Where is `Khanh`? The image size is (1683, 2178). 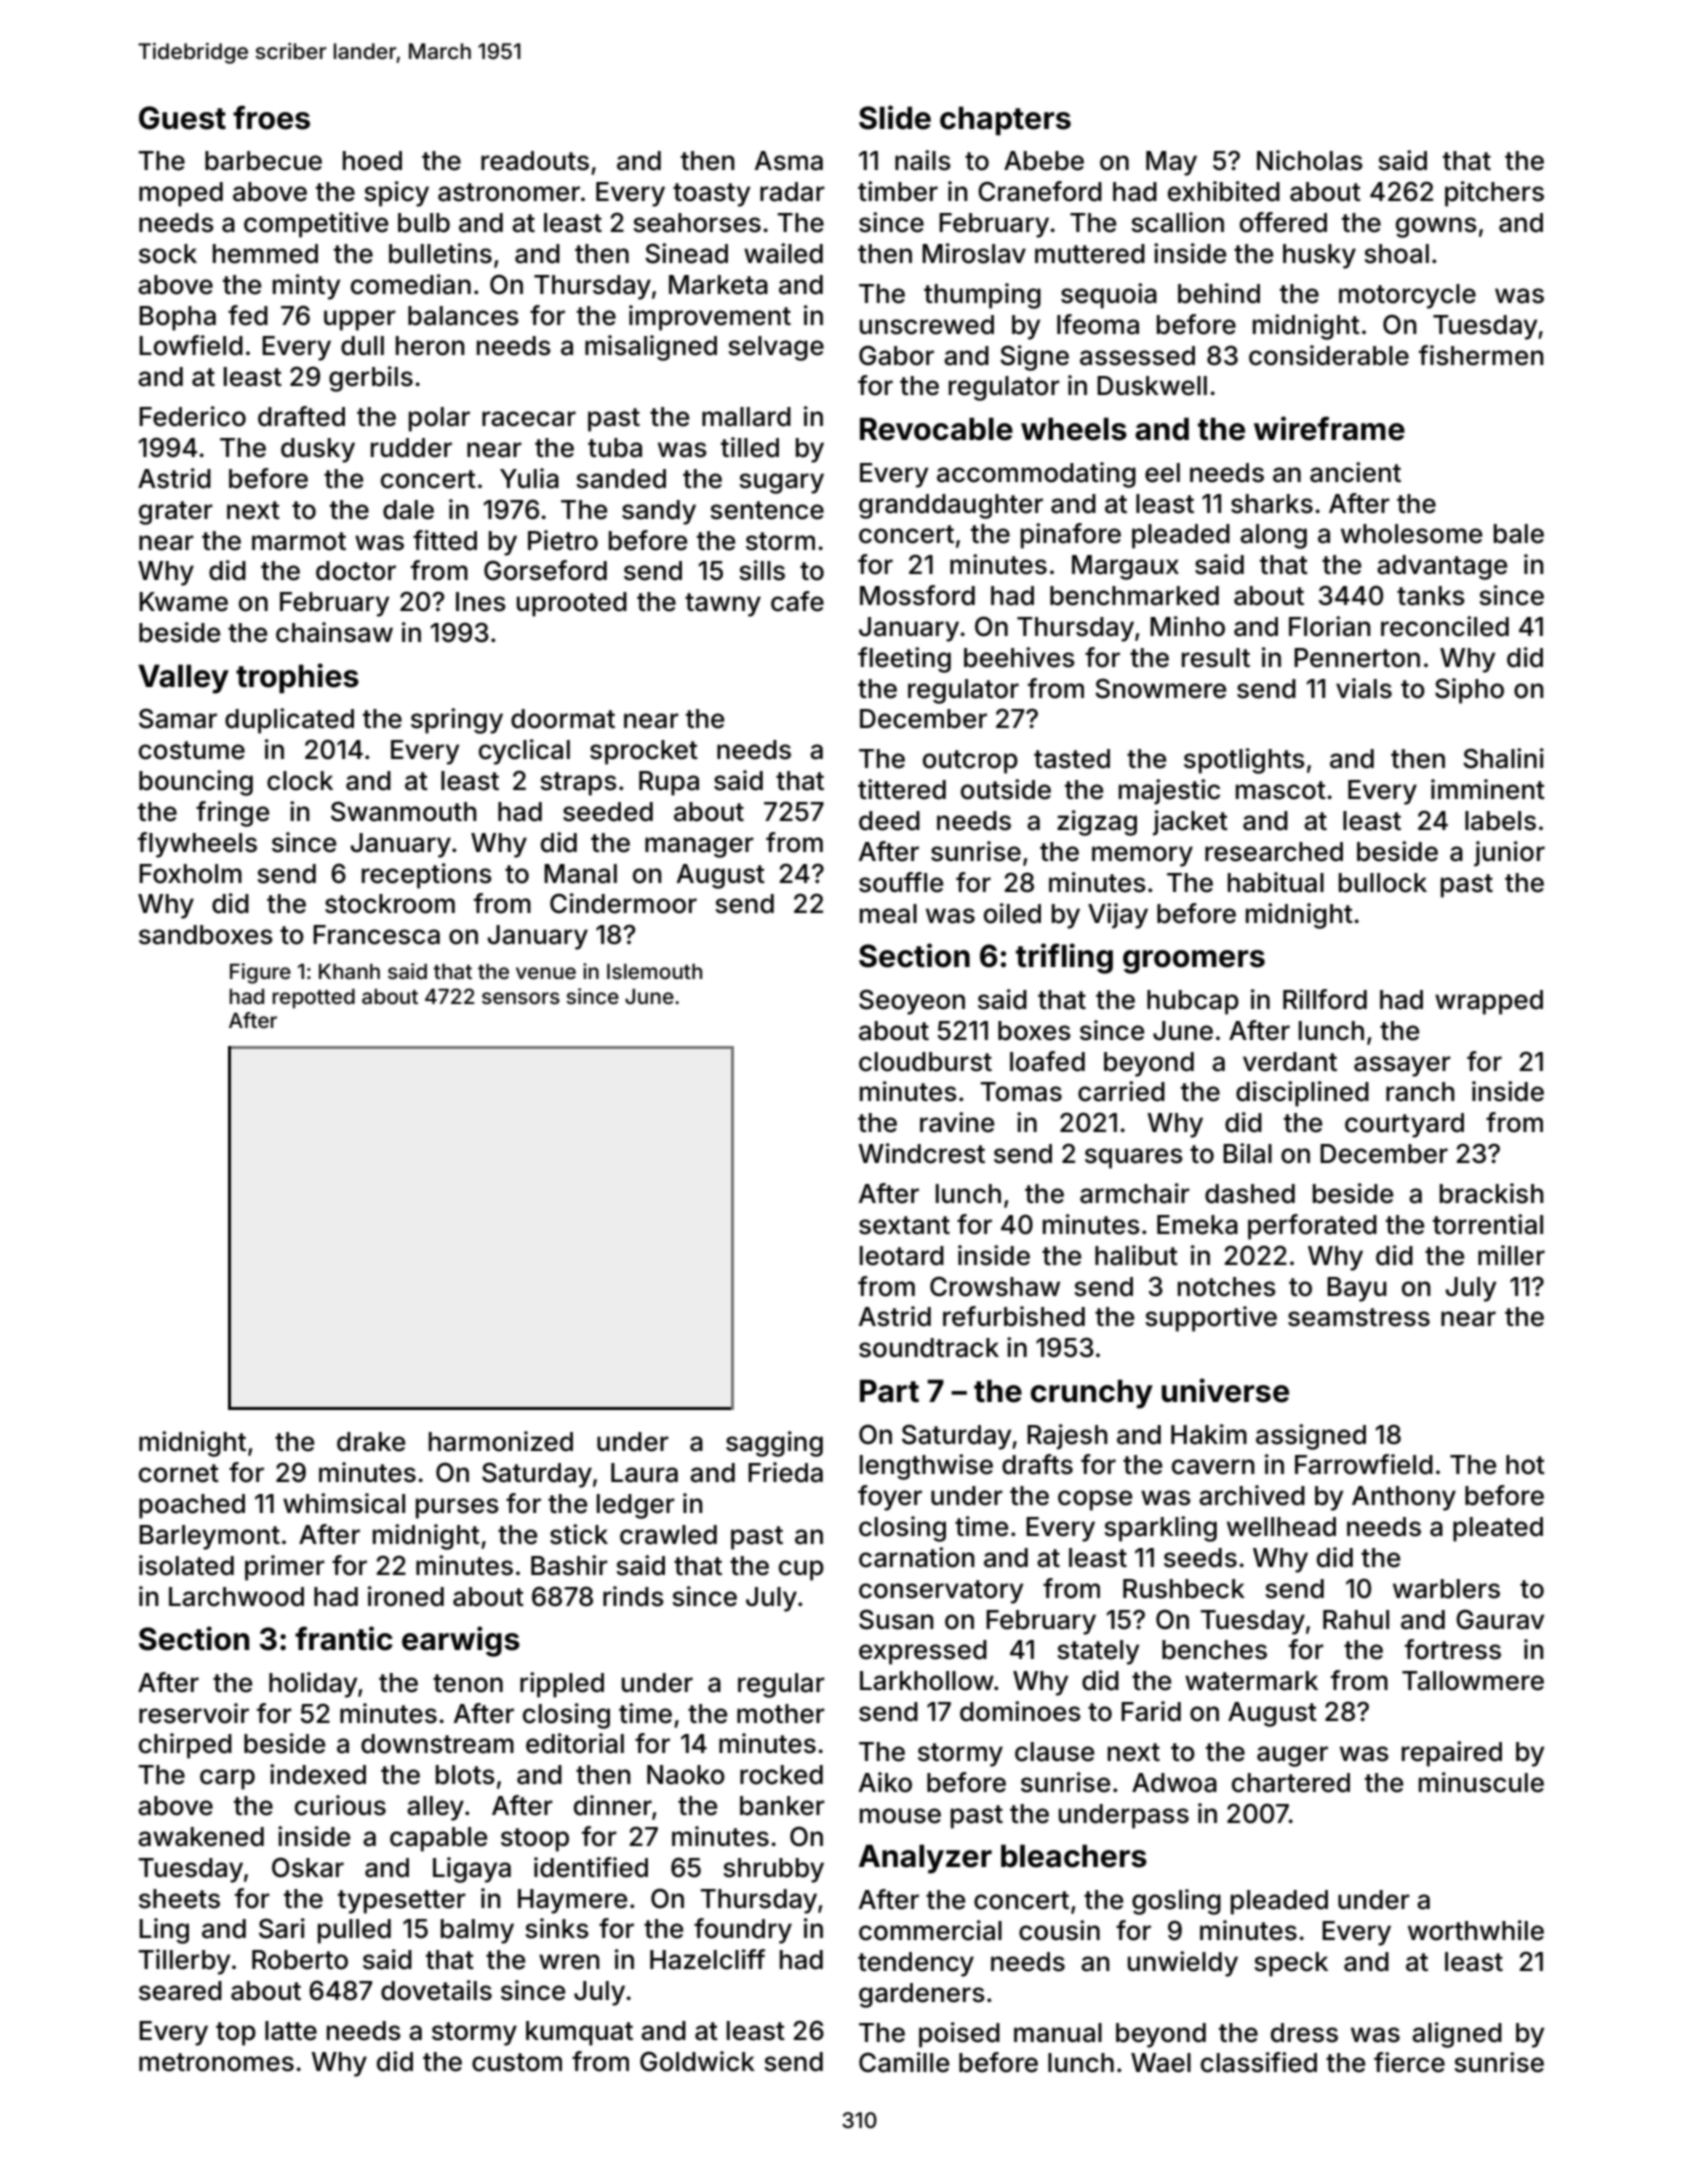 Khanh is located at coordinates (349, 971).
